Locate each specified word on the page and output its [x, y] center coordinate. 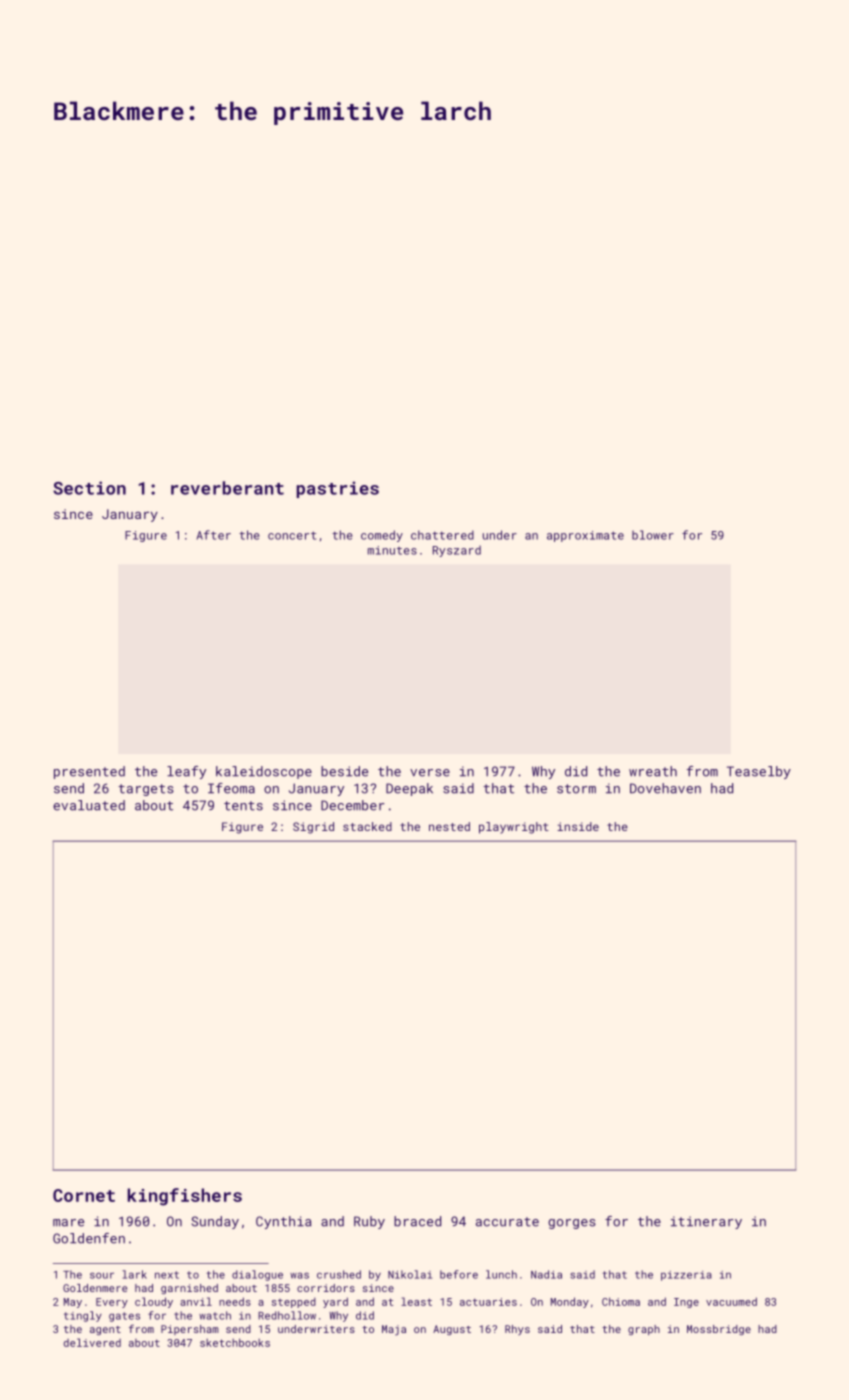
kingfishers [184, 1197]
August [452, 1330]
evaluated [89, 805]
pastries [338, 489]
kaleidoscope [264, 772]
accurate [507, 1222]
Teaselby [759, 772]
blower [653, 535]
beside [344, 771]
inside [578, 826]
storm [576, 789]
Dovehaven [665, 788]
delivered [92, 1342]
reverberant [227, 488]
